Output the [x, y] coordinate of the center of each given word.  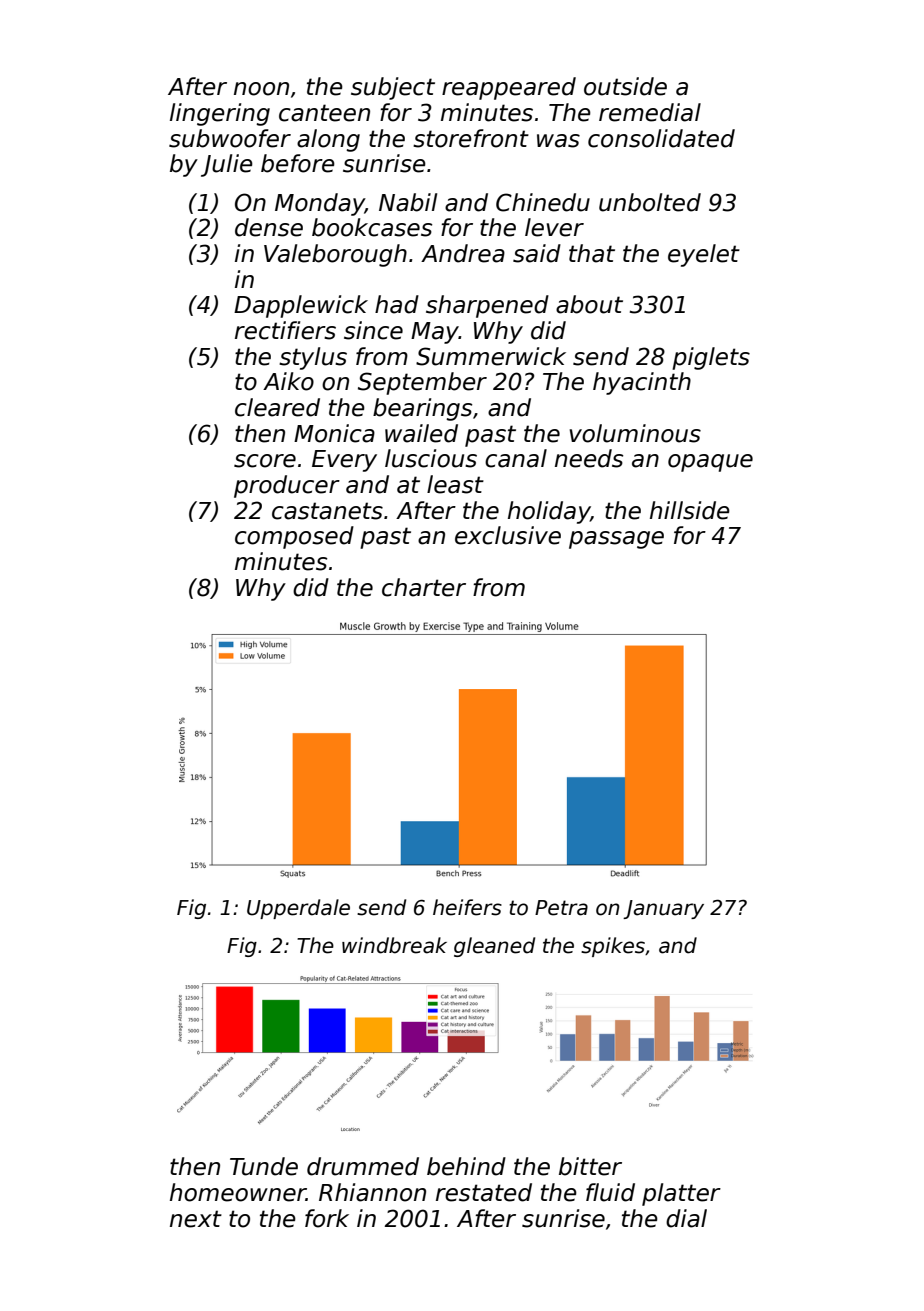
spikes [613, 947]
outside [625, 86]
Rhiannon [372, 1192]
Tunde [264, 1166]
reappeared [509, 88]
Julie [227, 165]
